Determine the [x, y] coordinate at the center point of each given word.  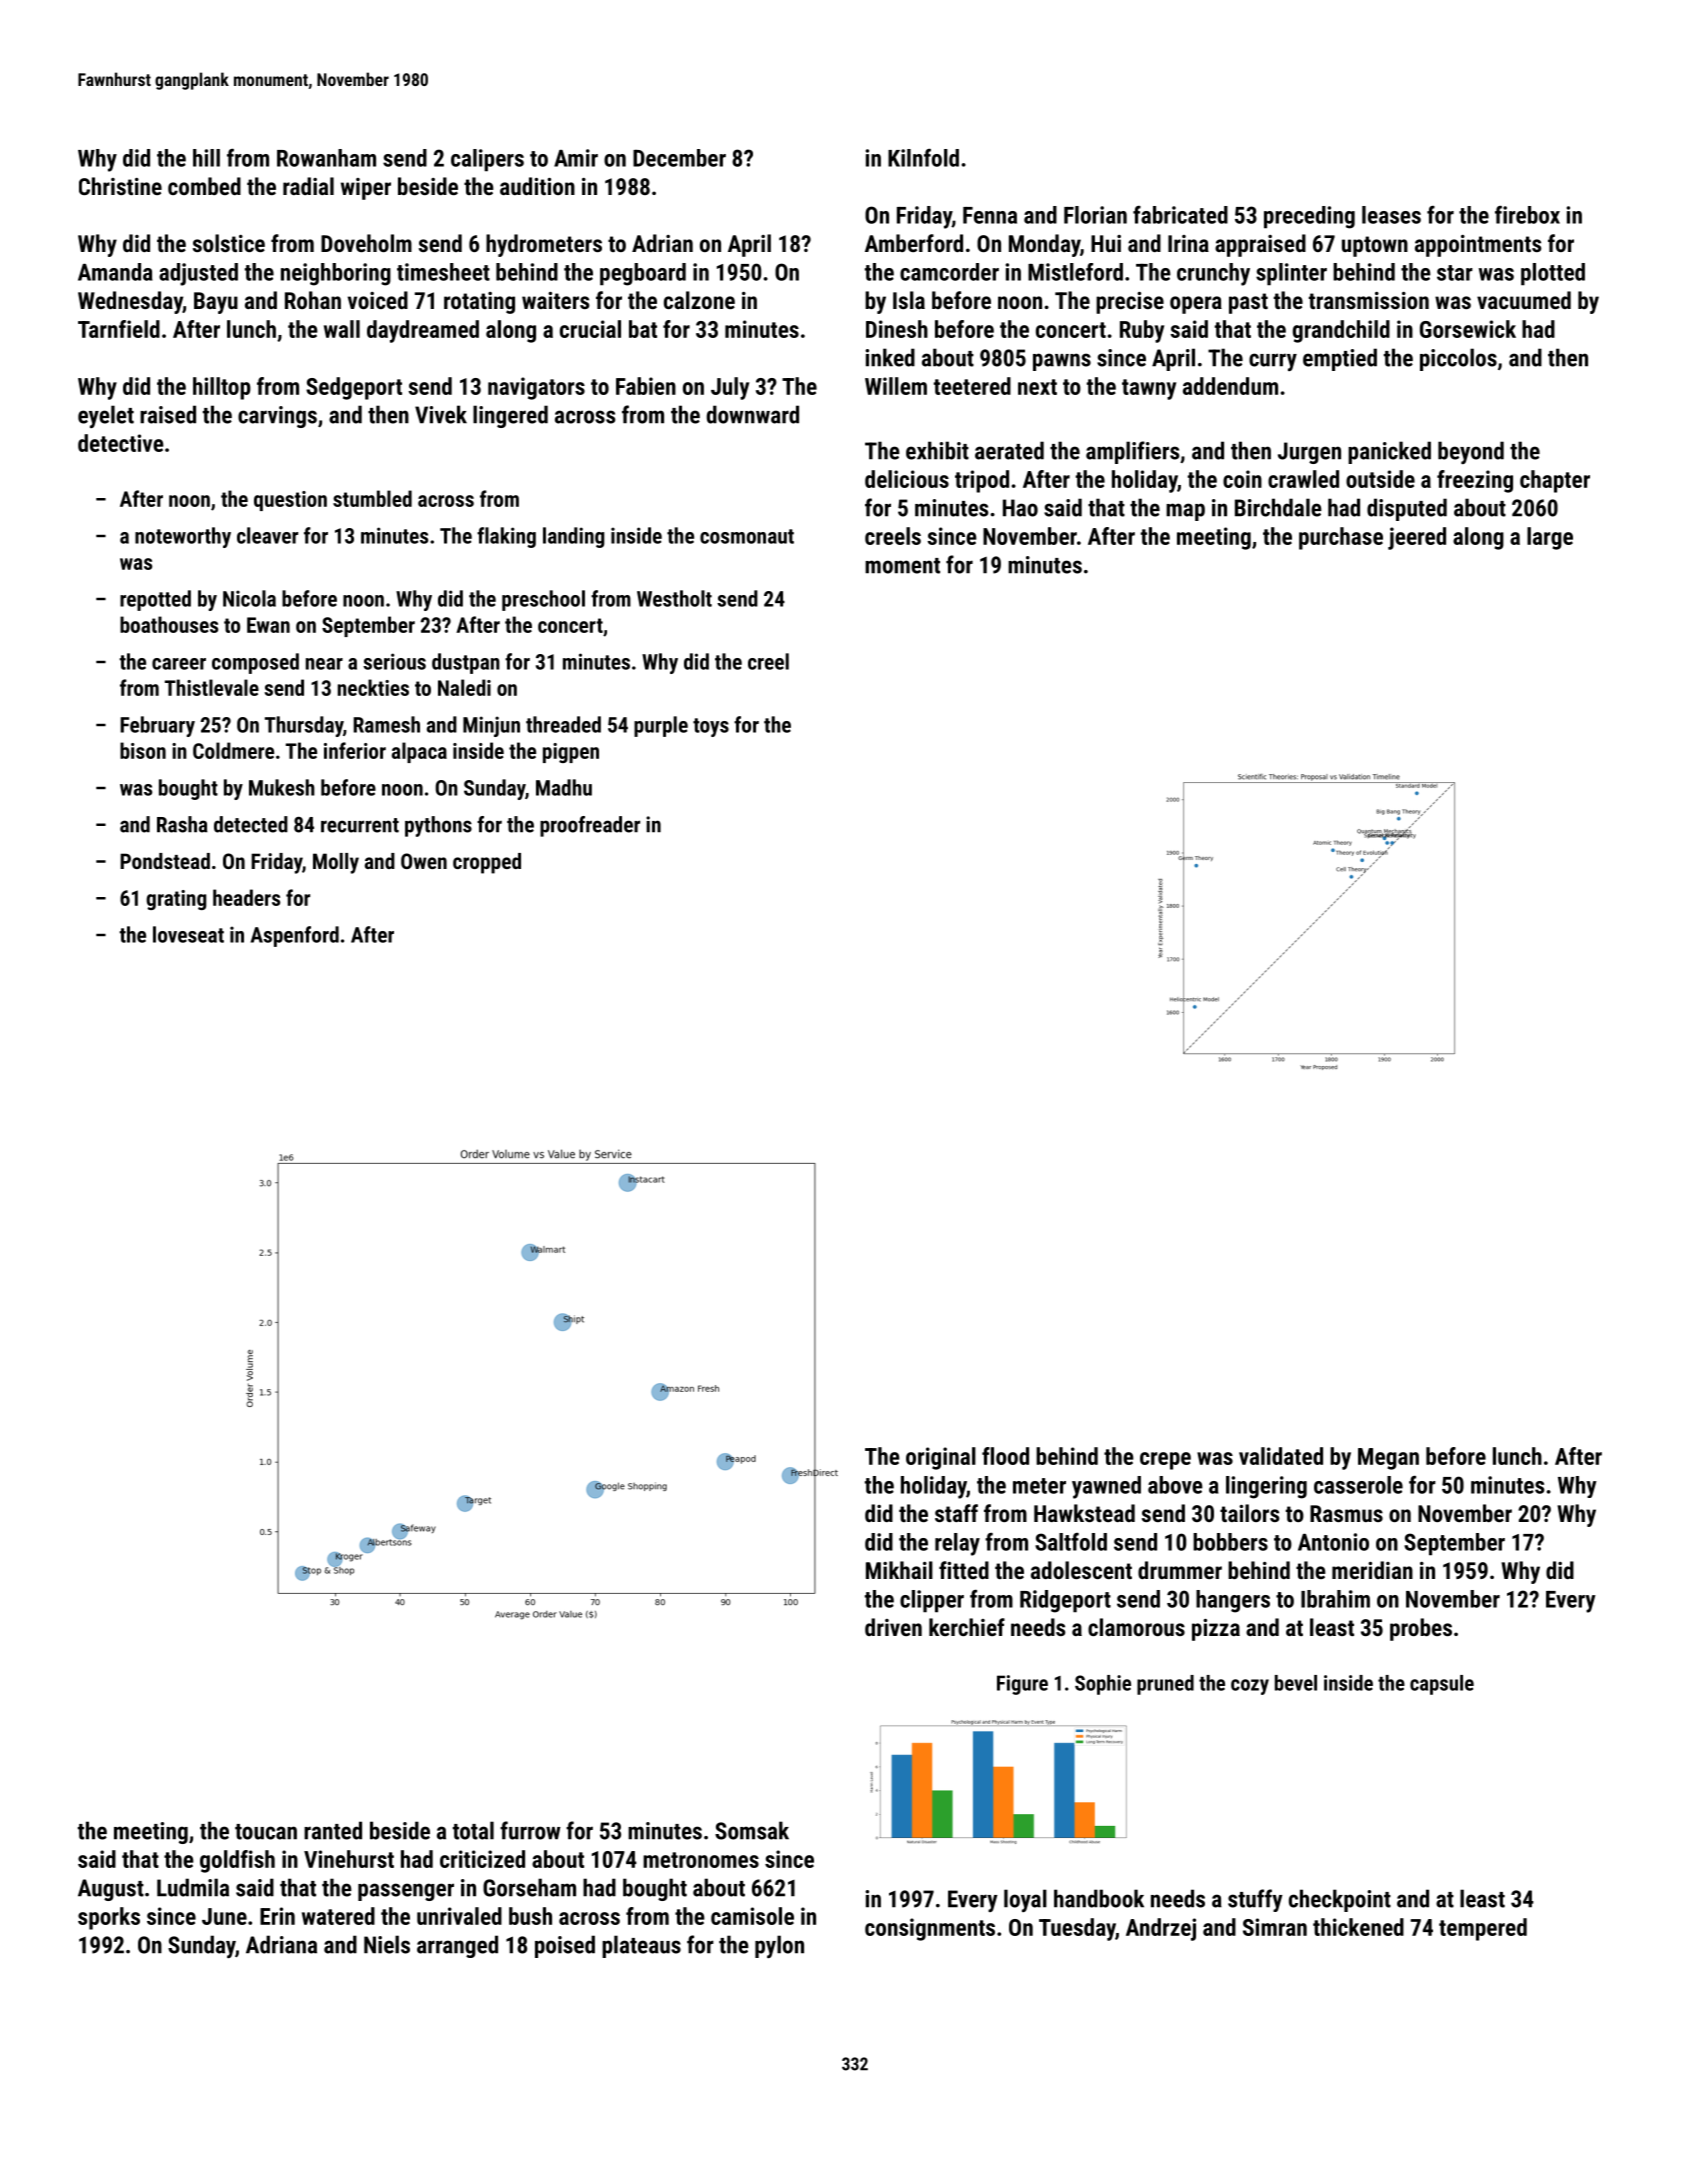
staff [956, 1513]
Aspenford [295, 936]
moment [902, 566]
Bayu [216, 303]
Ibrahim [1335, 1599]
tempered [1483, 1929]
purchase [1341, 538]
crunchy [1213, 274]
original [941, 1458]
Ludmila [193, 1887]
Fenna [990, 215]
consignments [930, 1929]
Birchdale [1278, 507]
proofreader [590, 826]
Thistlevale [212, 687]
